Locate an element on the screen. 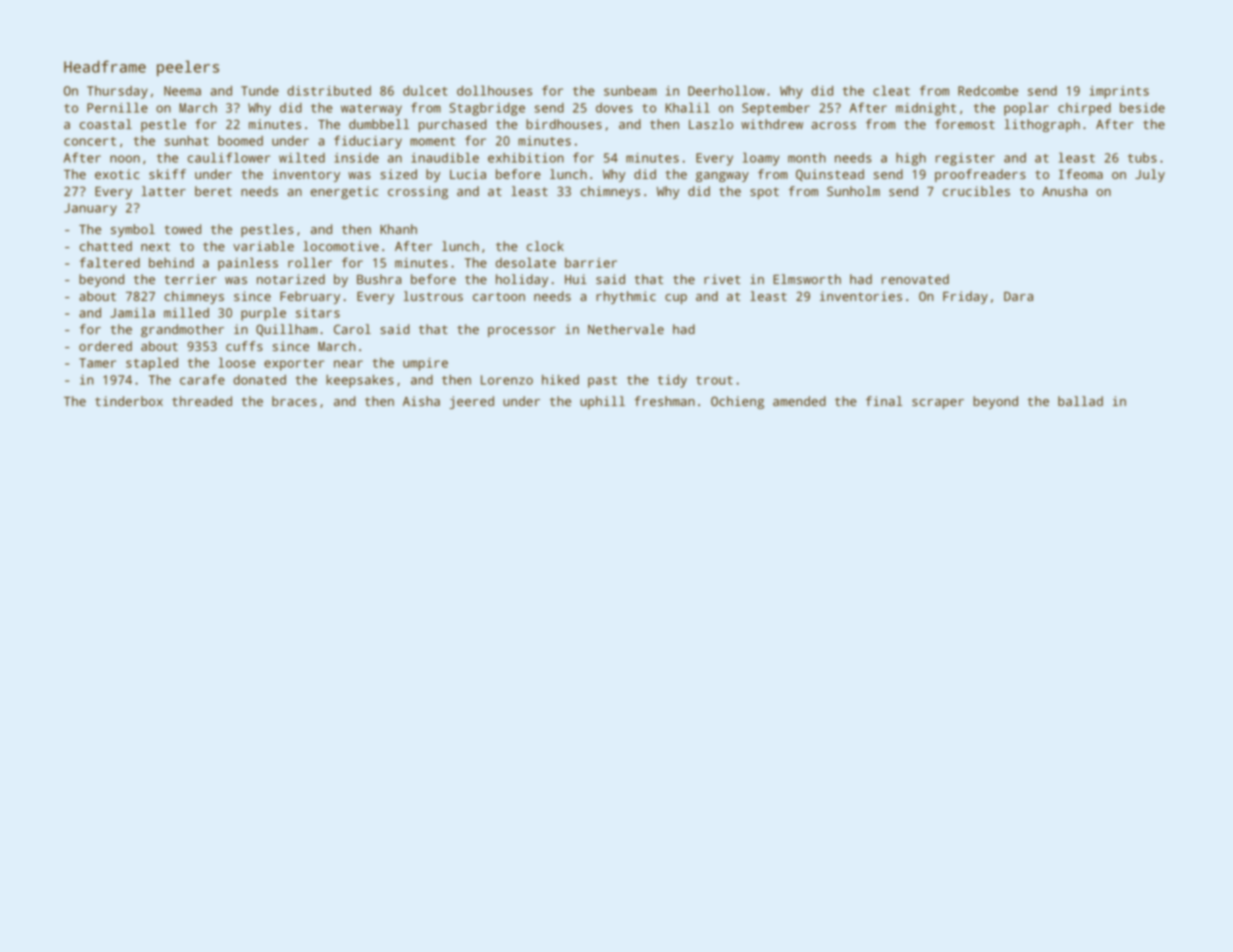 This screenshot has height=952, width=1233. waterway is located at coordinates (371, 110).
